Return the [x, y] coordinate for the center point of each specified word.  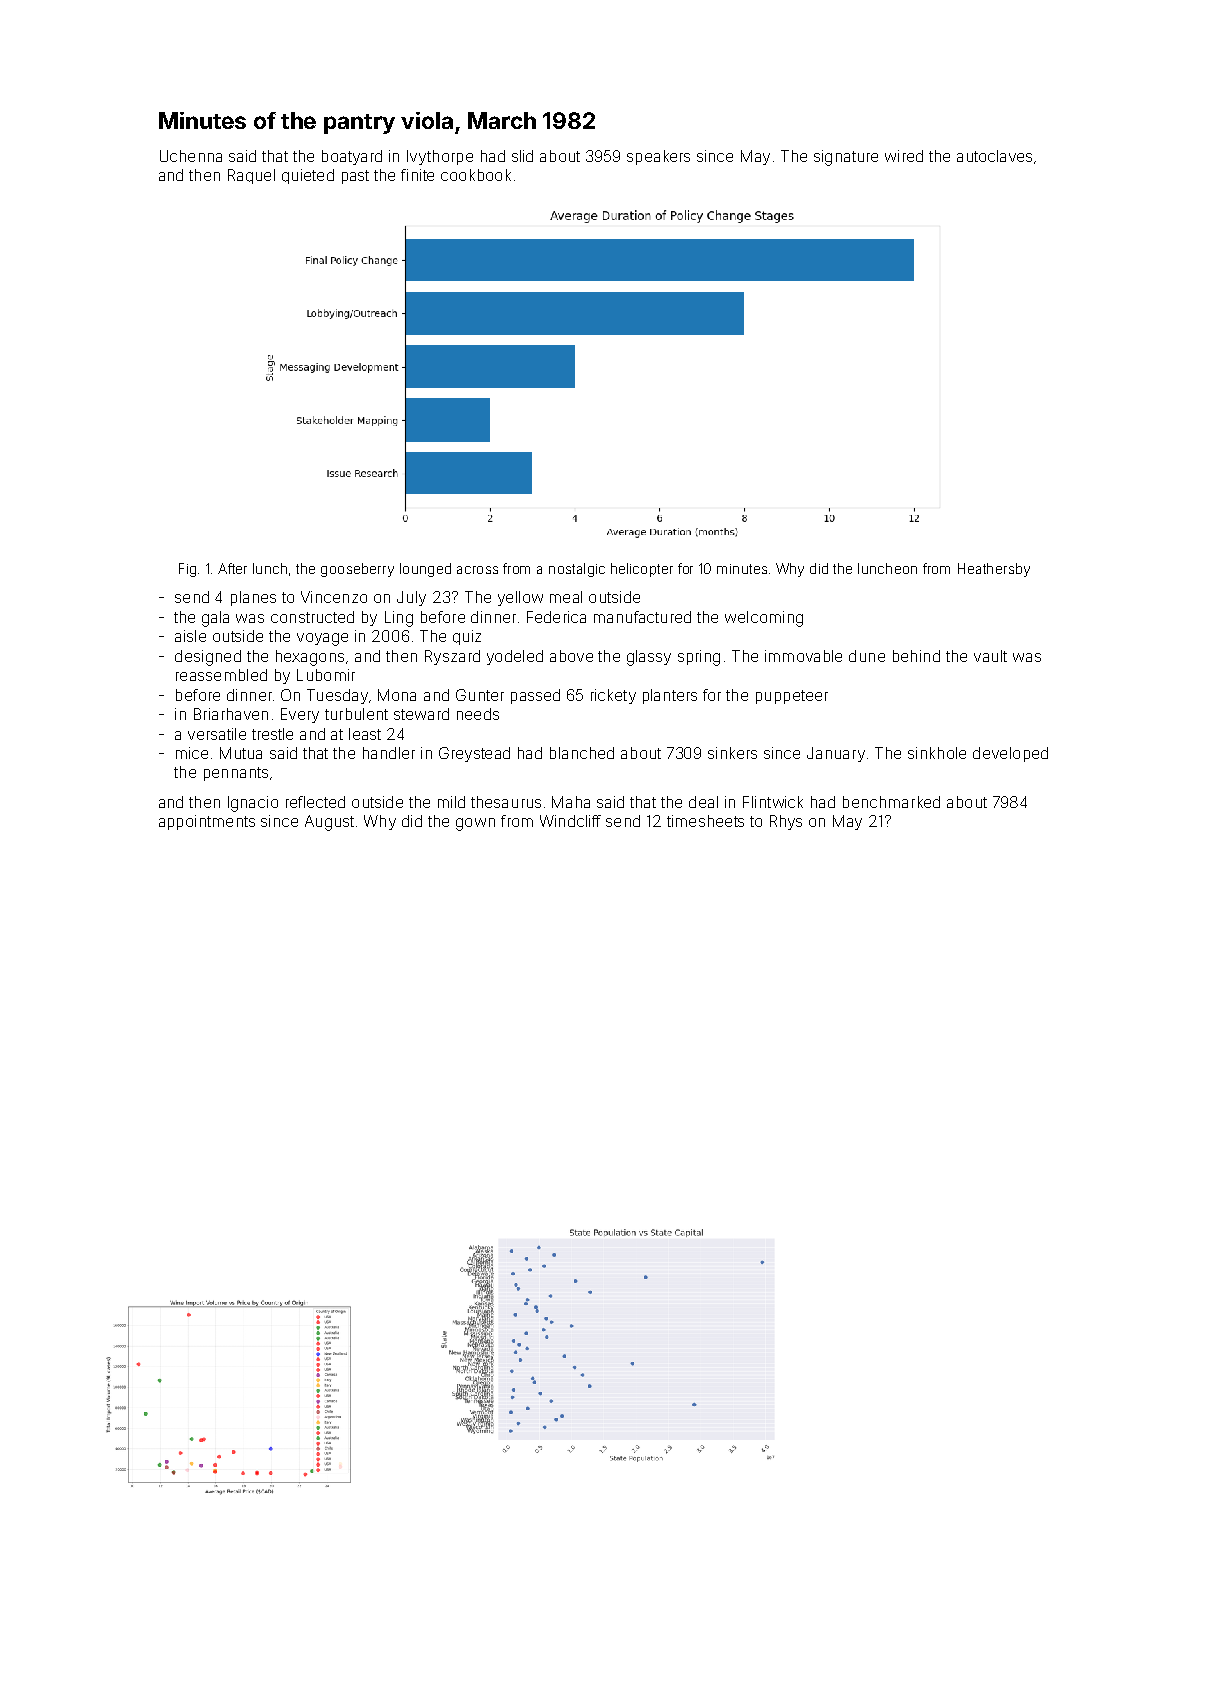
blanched [582, 753]
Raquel [251, 176]
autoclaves [994, 156]
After [232, 568]
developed [1010, 754]
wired [904, 156]
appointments [207, 822]
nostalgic [577, 570]
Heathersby [994, 570]
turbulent [356, 714]
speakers [658, 157]
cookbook [476, 175]
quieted [308, 176]
